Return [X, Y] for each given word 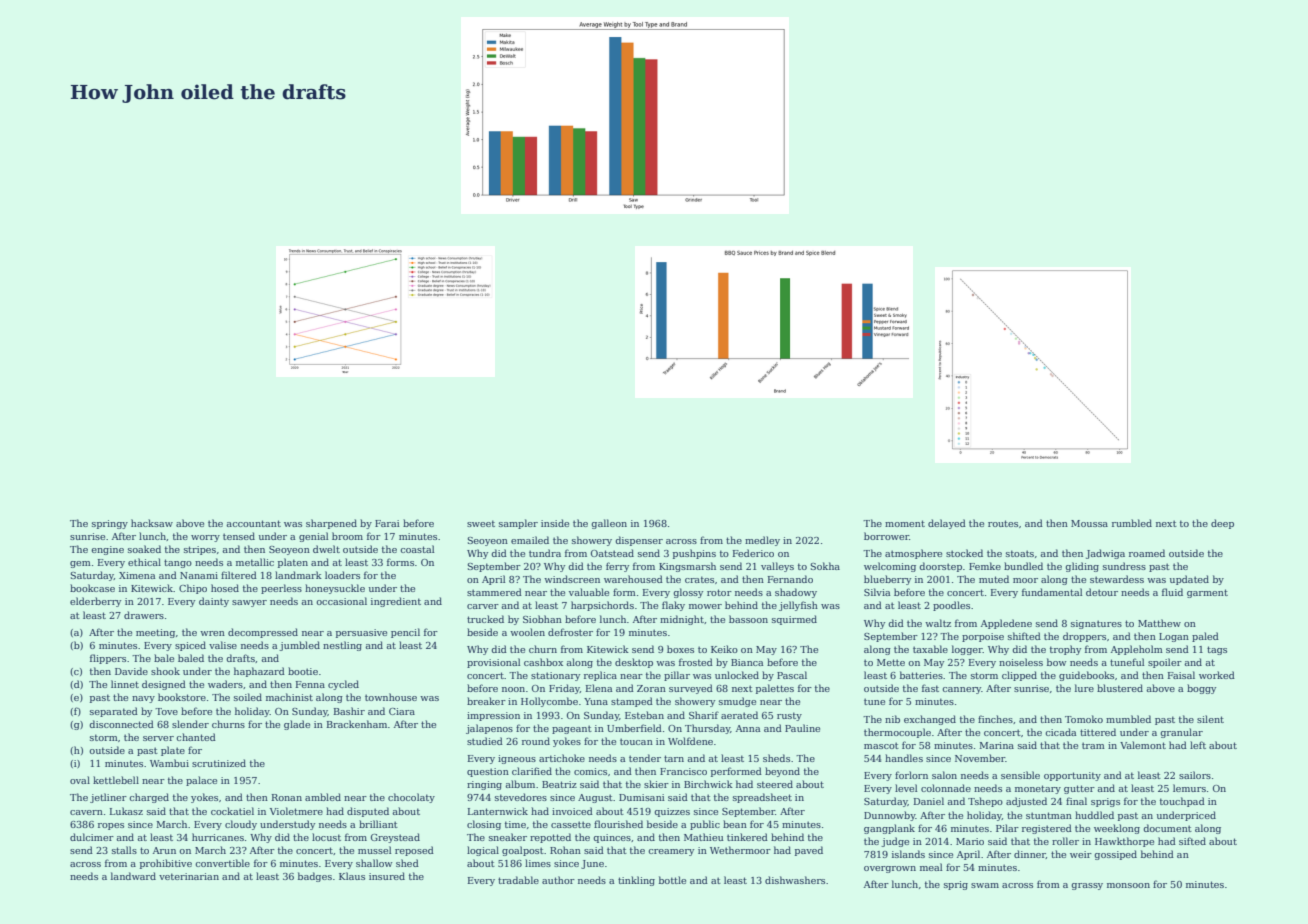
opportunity [1072, 776]
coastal [417, 549]
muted [994, 579]
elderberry [95, 602]
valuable [589, 592]
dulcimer [92, 837]
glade [297, 725]
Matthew [1159, 623]
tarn [674, 758]
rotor [719, 592]
